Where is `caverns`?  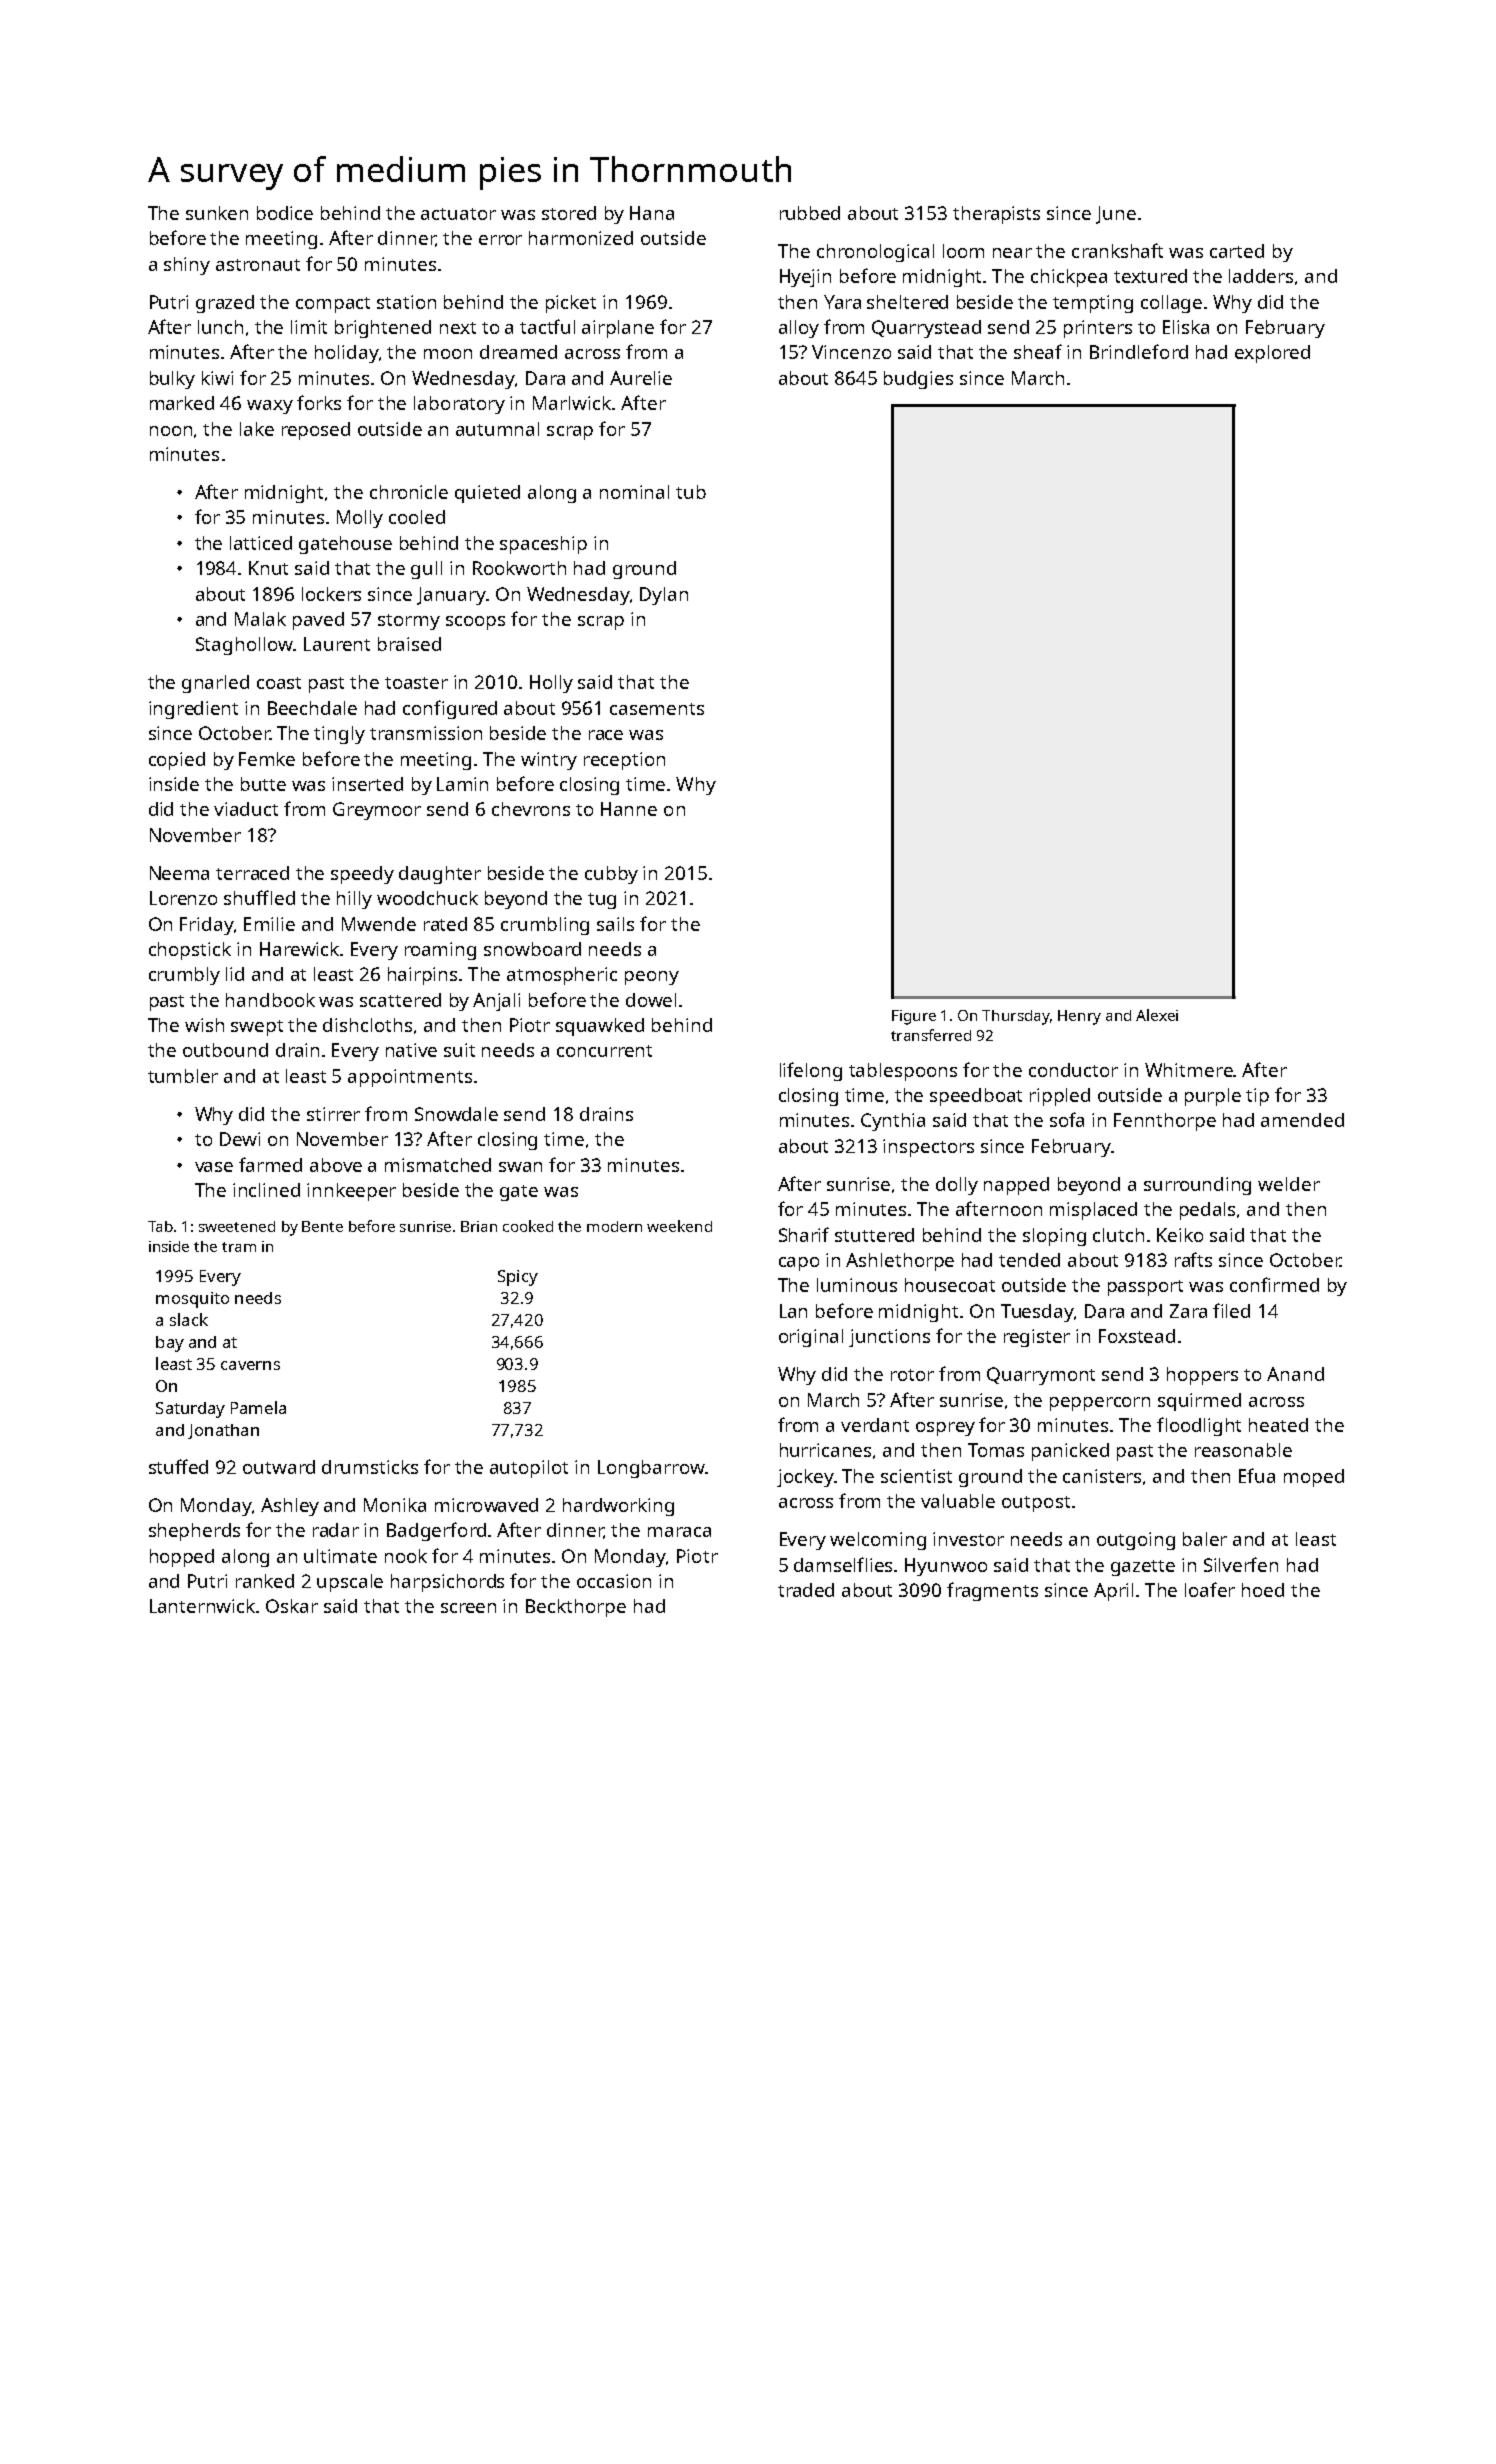 caverns is located at coordinates (250, 1365).
